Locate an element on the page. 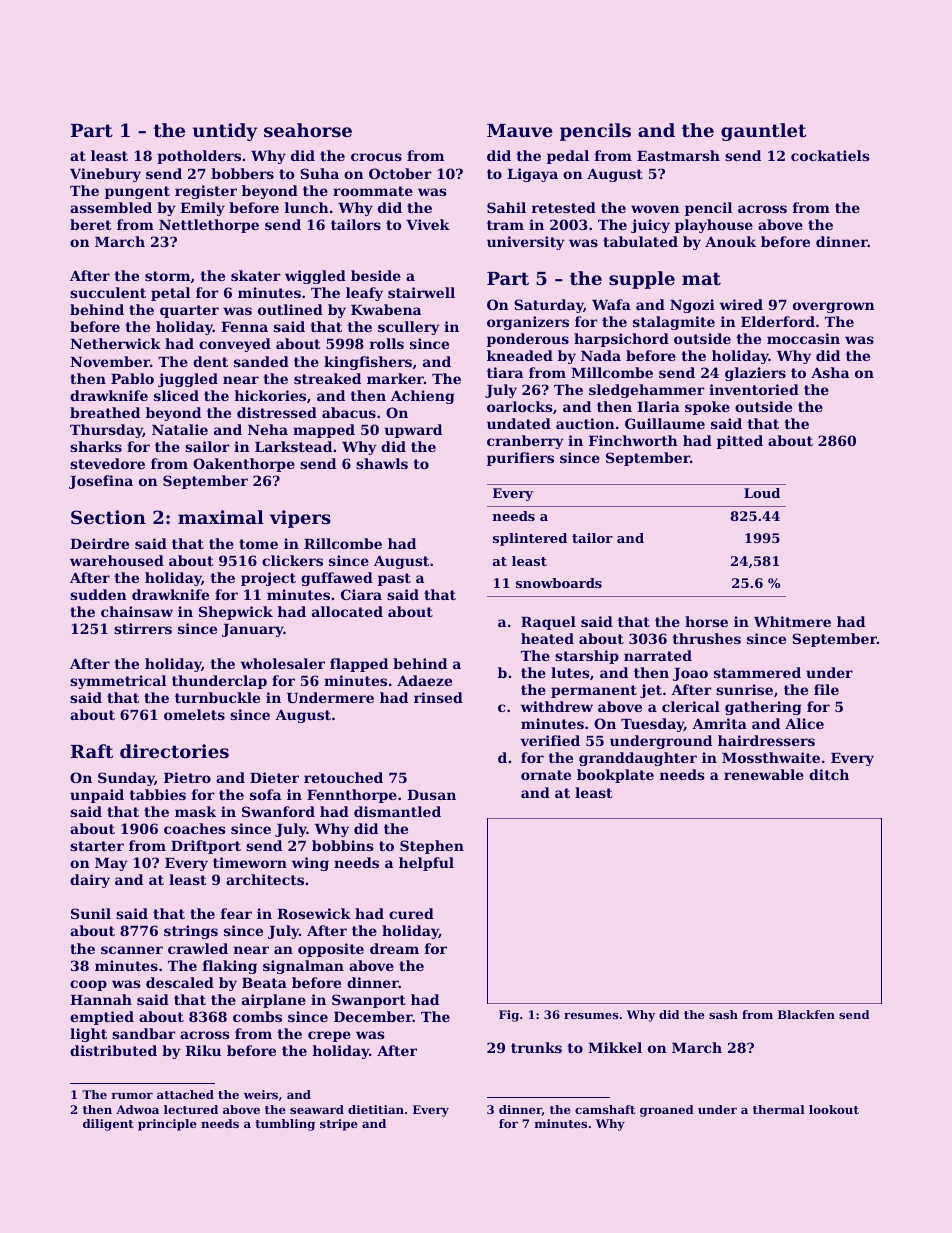  Vinebury is located at coordinates (105, 175).
